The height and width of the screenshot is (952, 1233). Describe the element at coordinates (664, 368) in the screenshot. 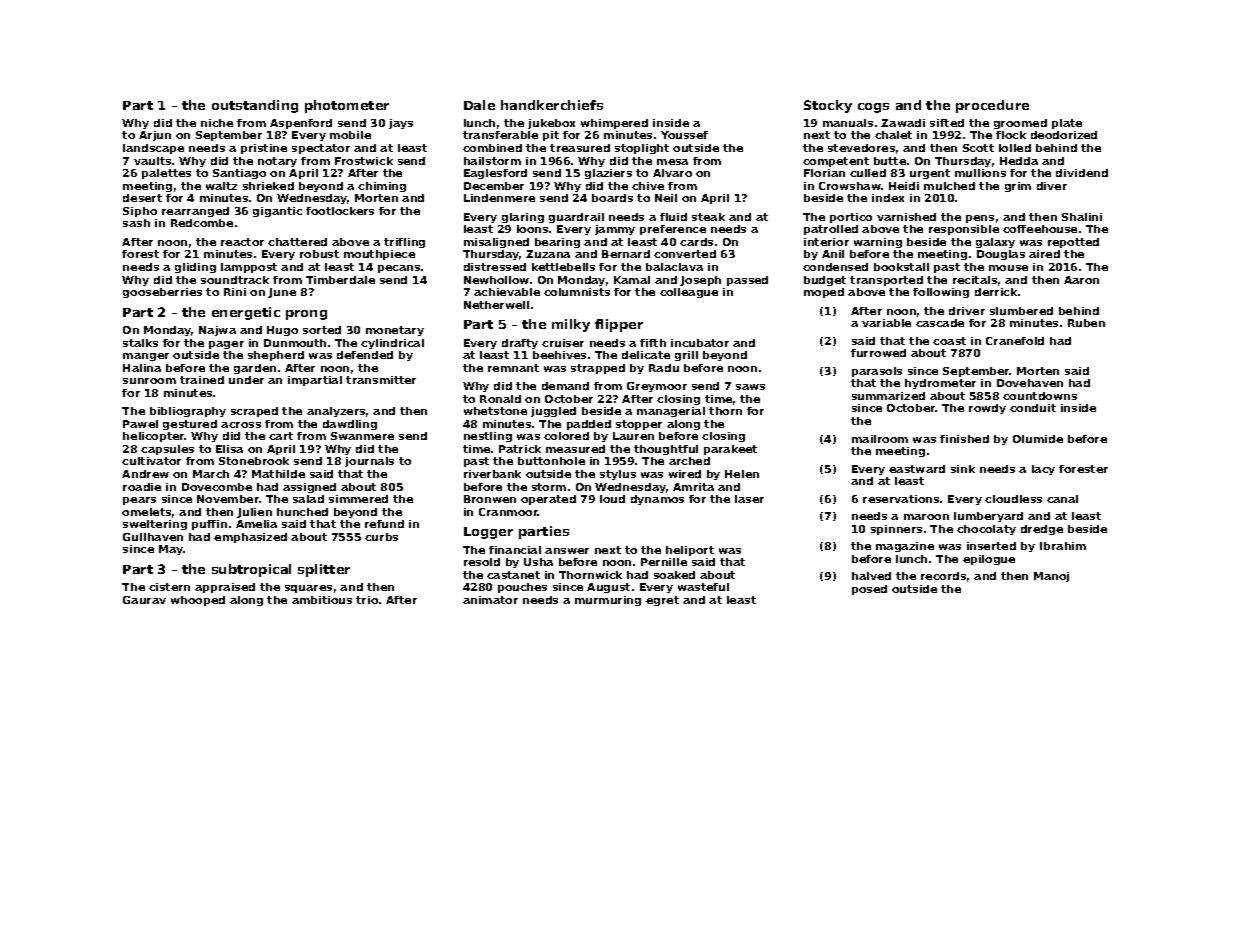

I see `Radu` at that location.
